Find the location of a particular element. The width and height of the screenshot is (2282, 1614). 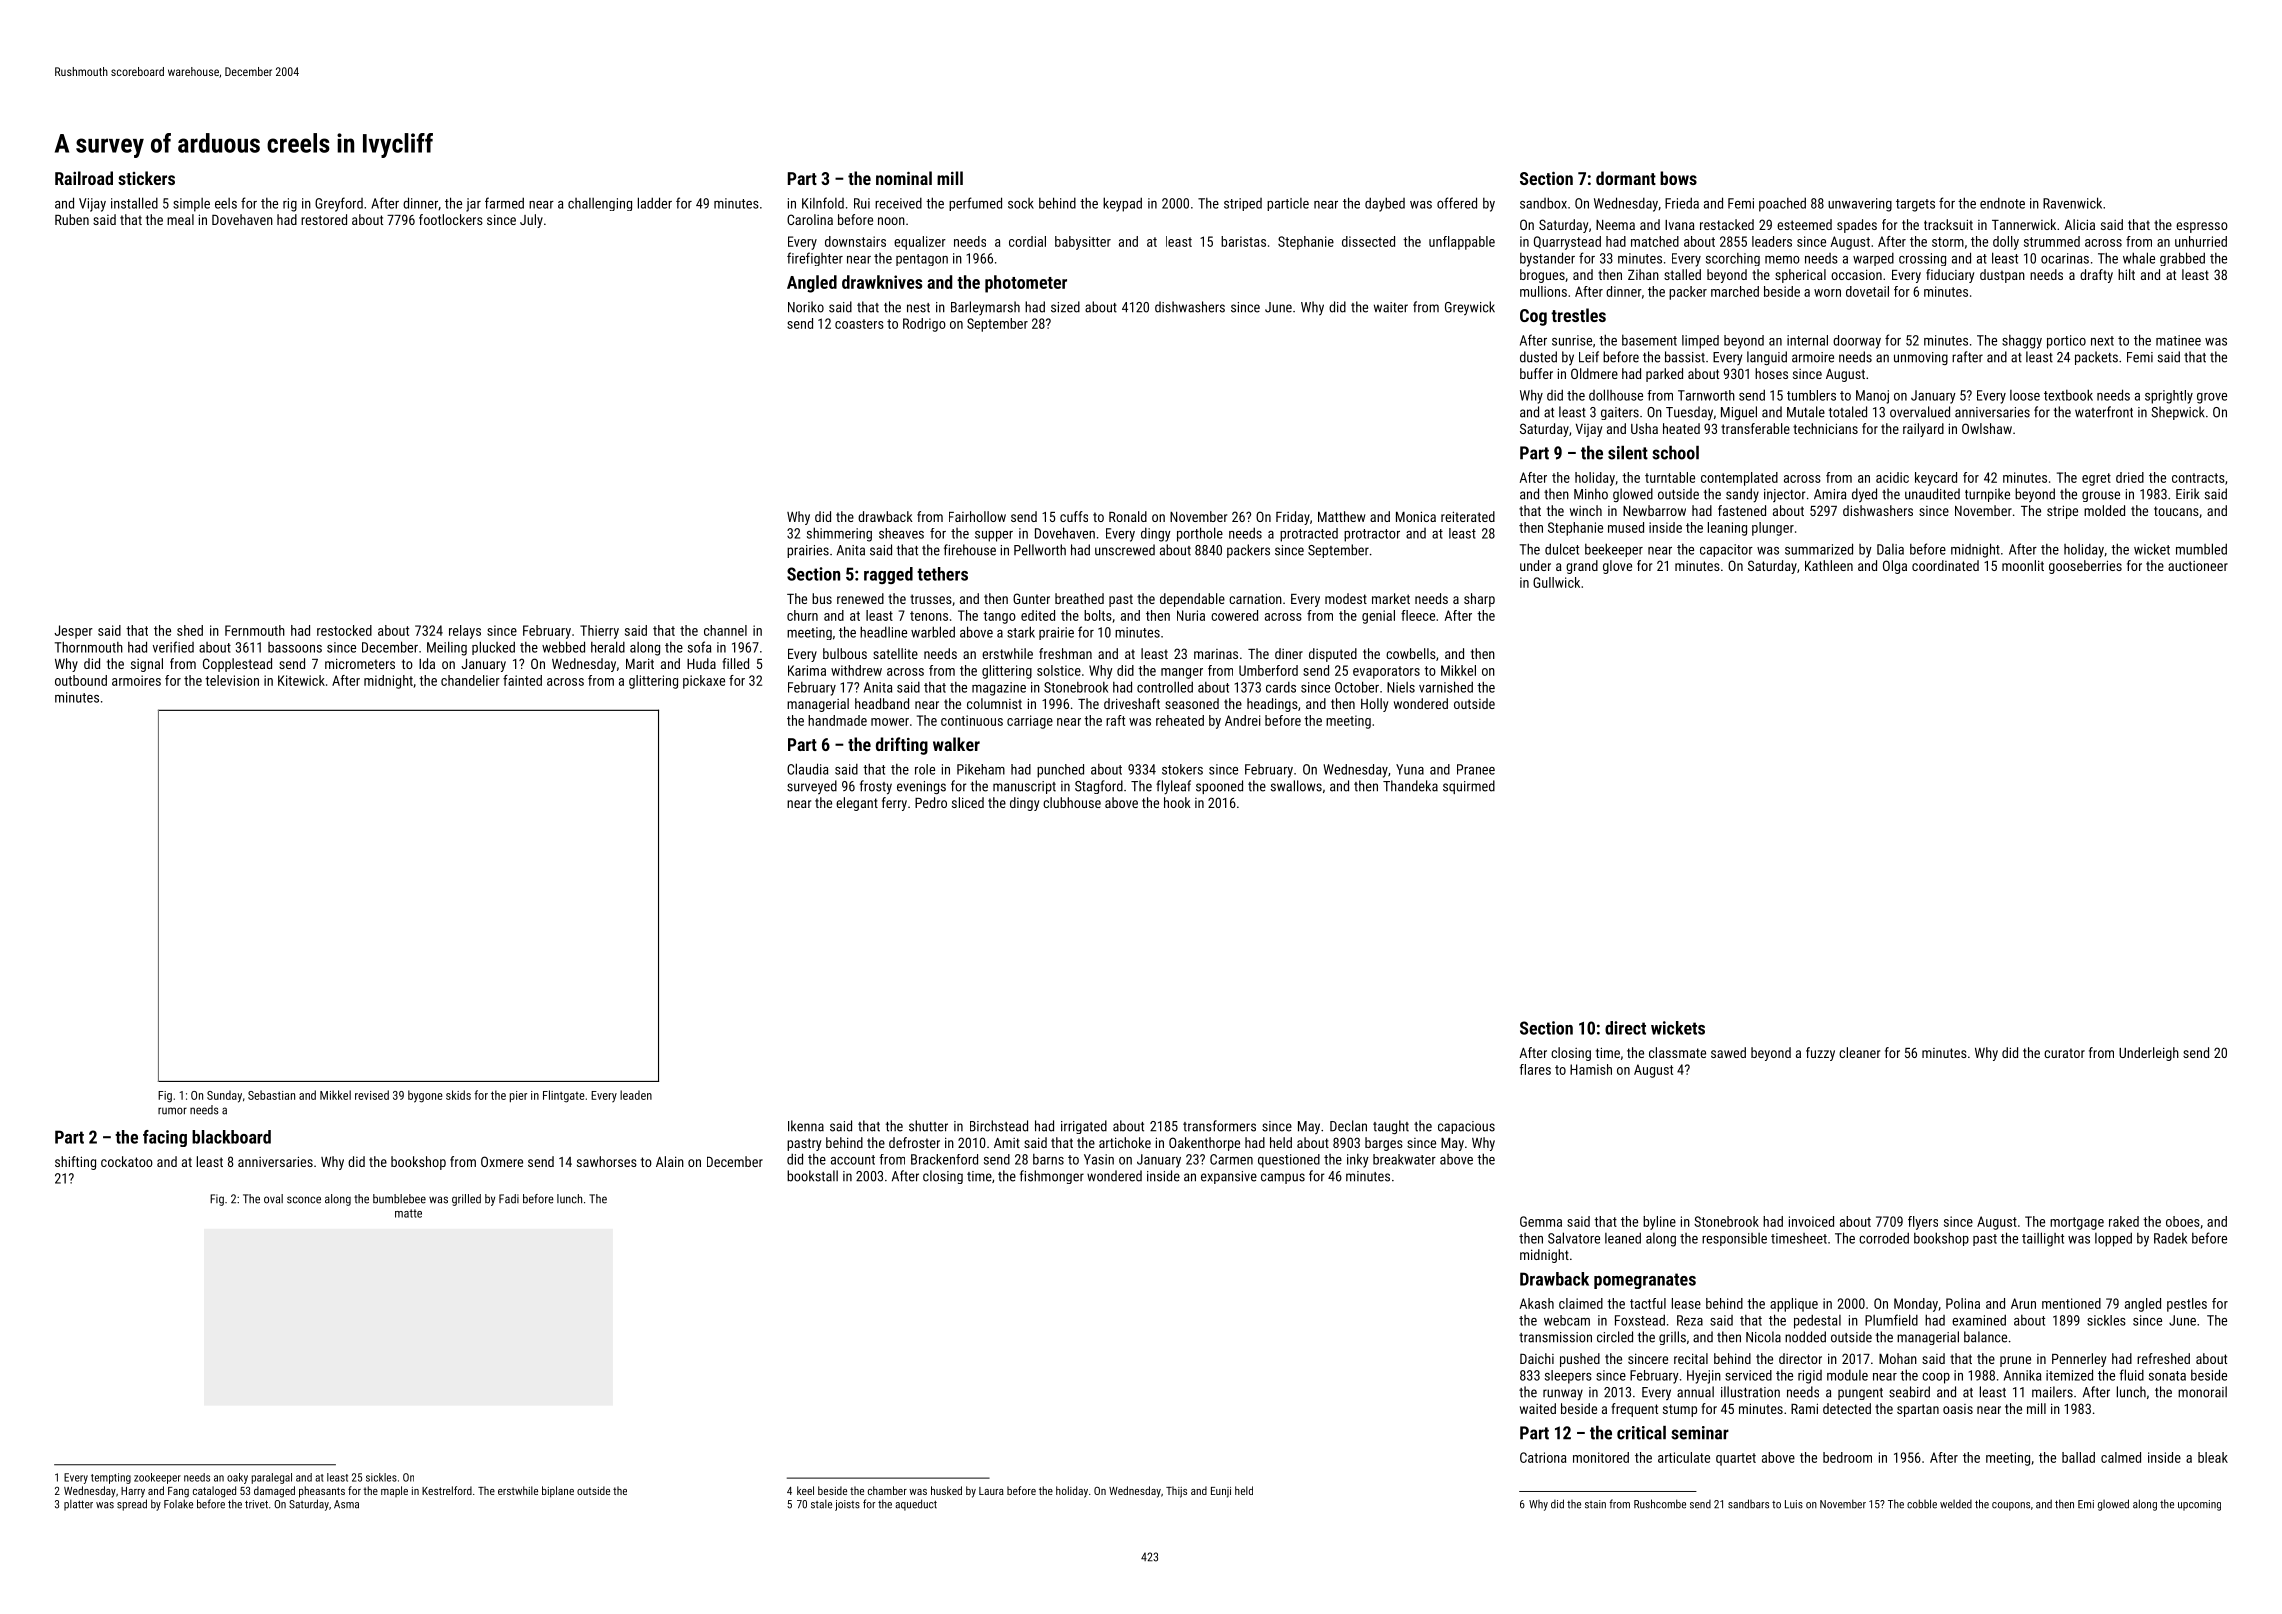

Fairhollow is located at coordinates (977, 516).
